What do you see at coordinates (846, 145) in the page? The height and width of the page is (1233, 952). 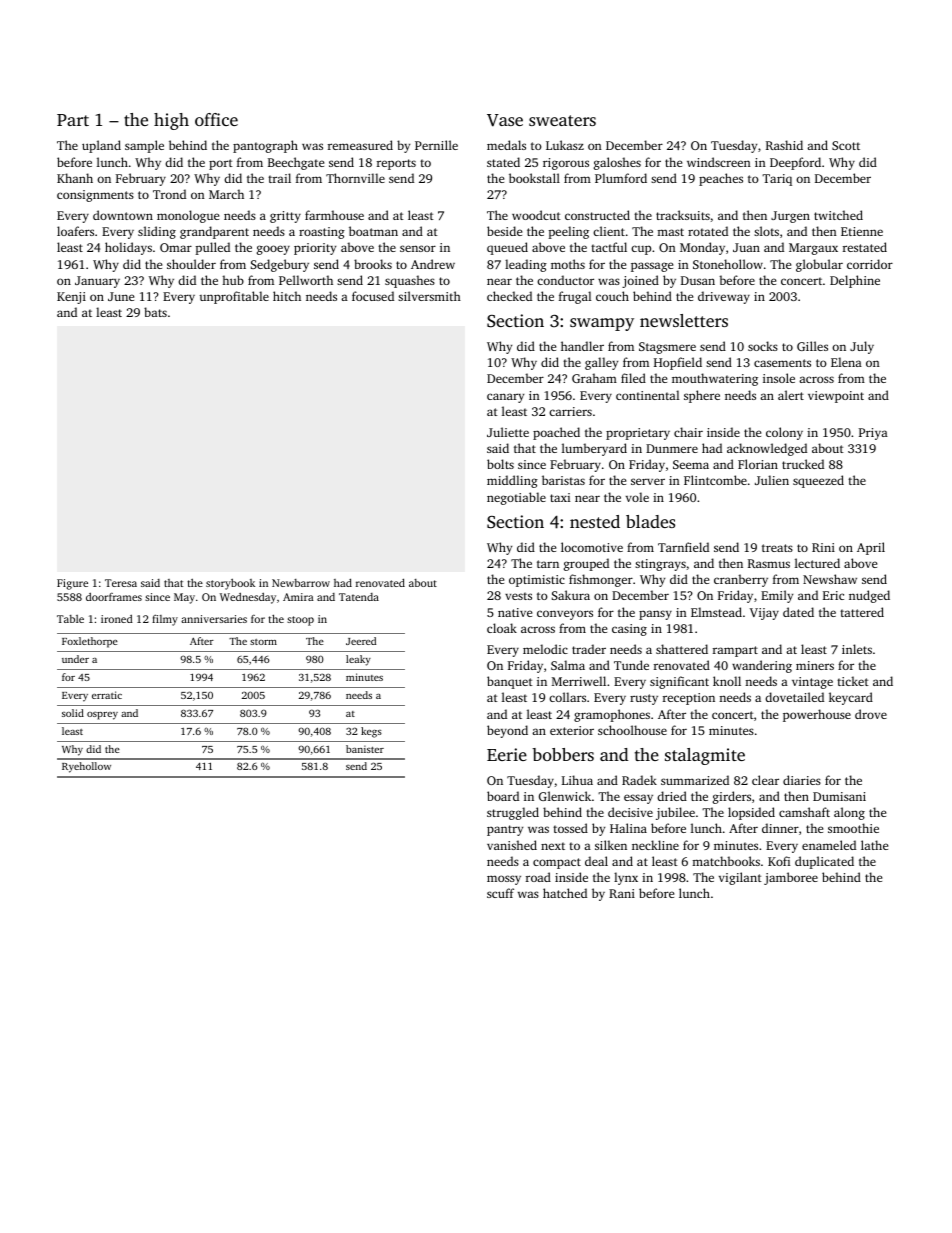 I see `Scott` at bounding box center [846, 145].
